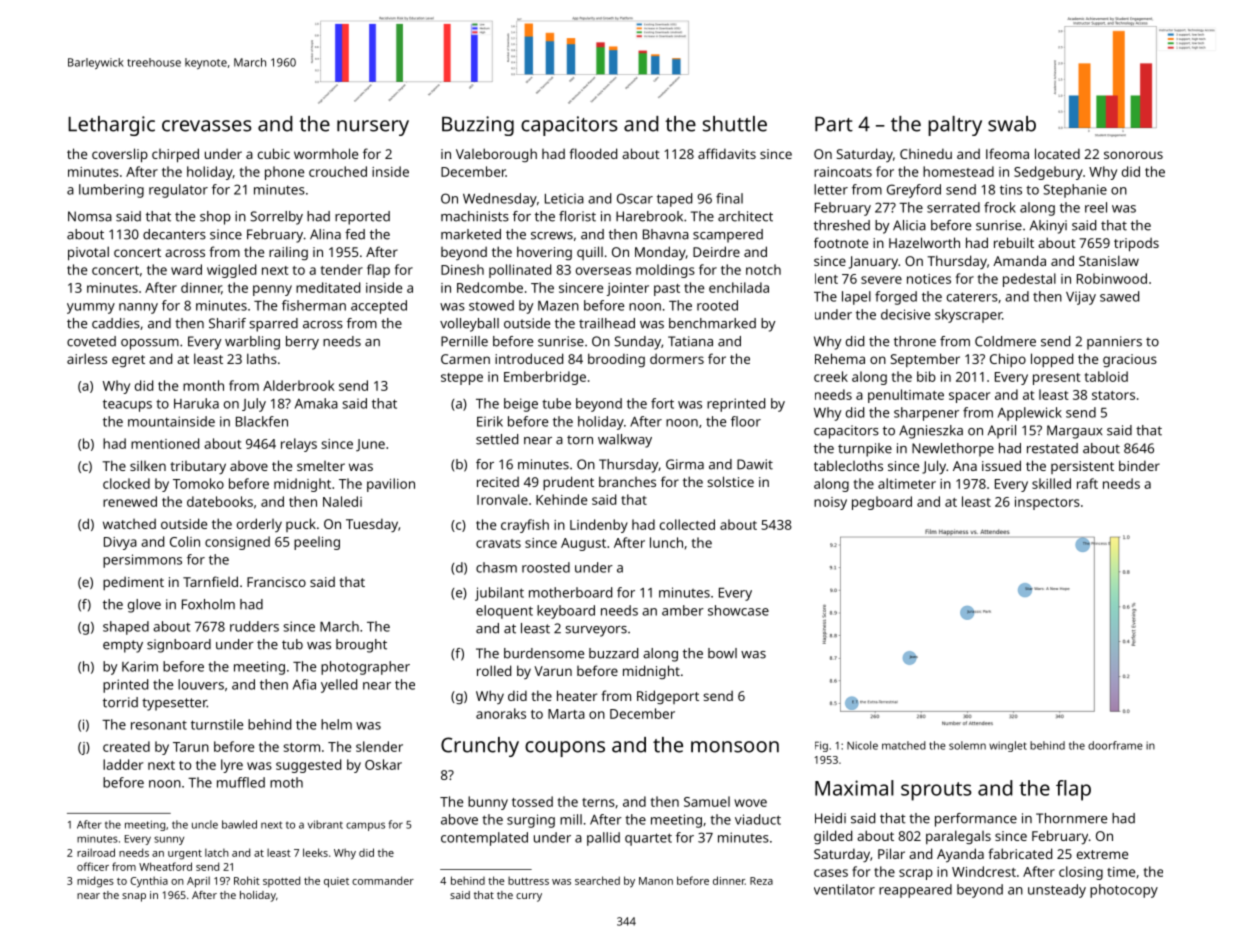 The image size is (1233, 952). What do you see at coordinates (521, 405) in the screenshot?
I see `beige` at bounding box center [521, 405].
